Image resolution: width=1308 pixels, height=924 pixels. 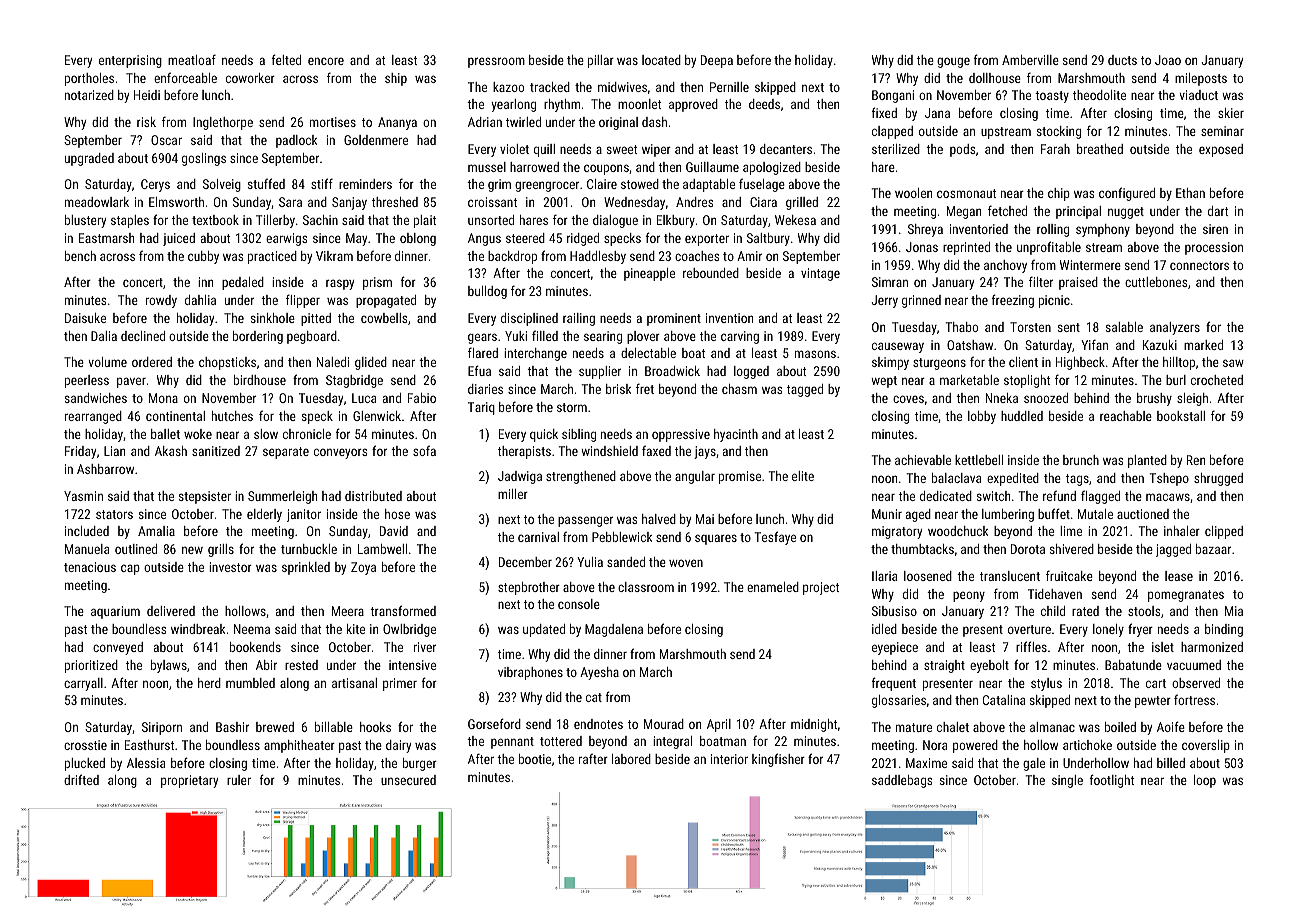 I want to click on pillar, so click(x=601, y=61).
